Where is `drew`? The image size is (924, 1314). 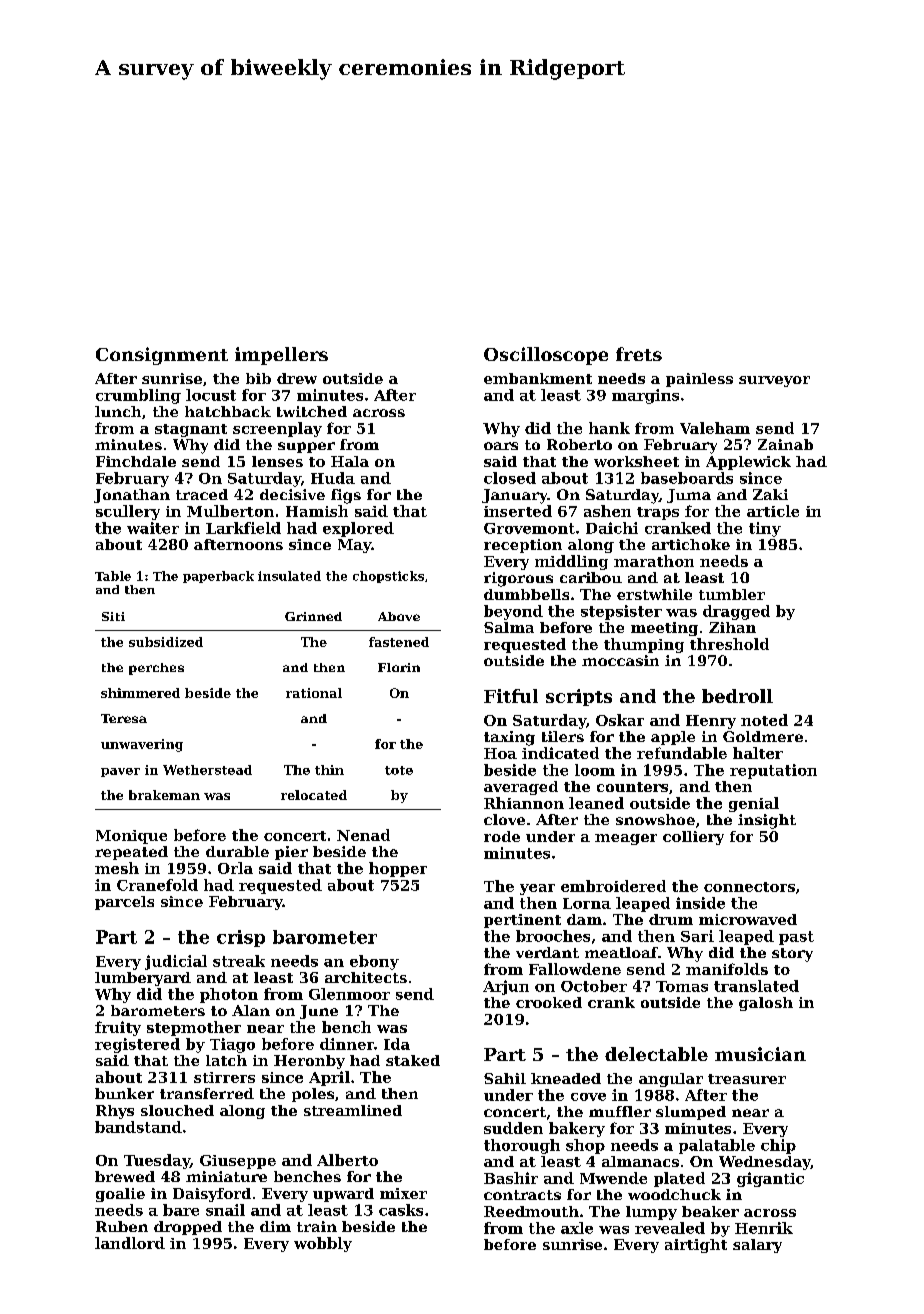 drew is located at coordinates (297, 378).
